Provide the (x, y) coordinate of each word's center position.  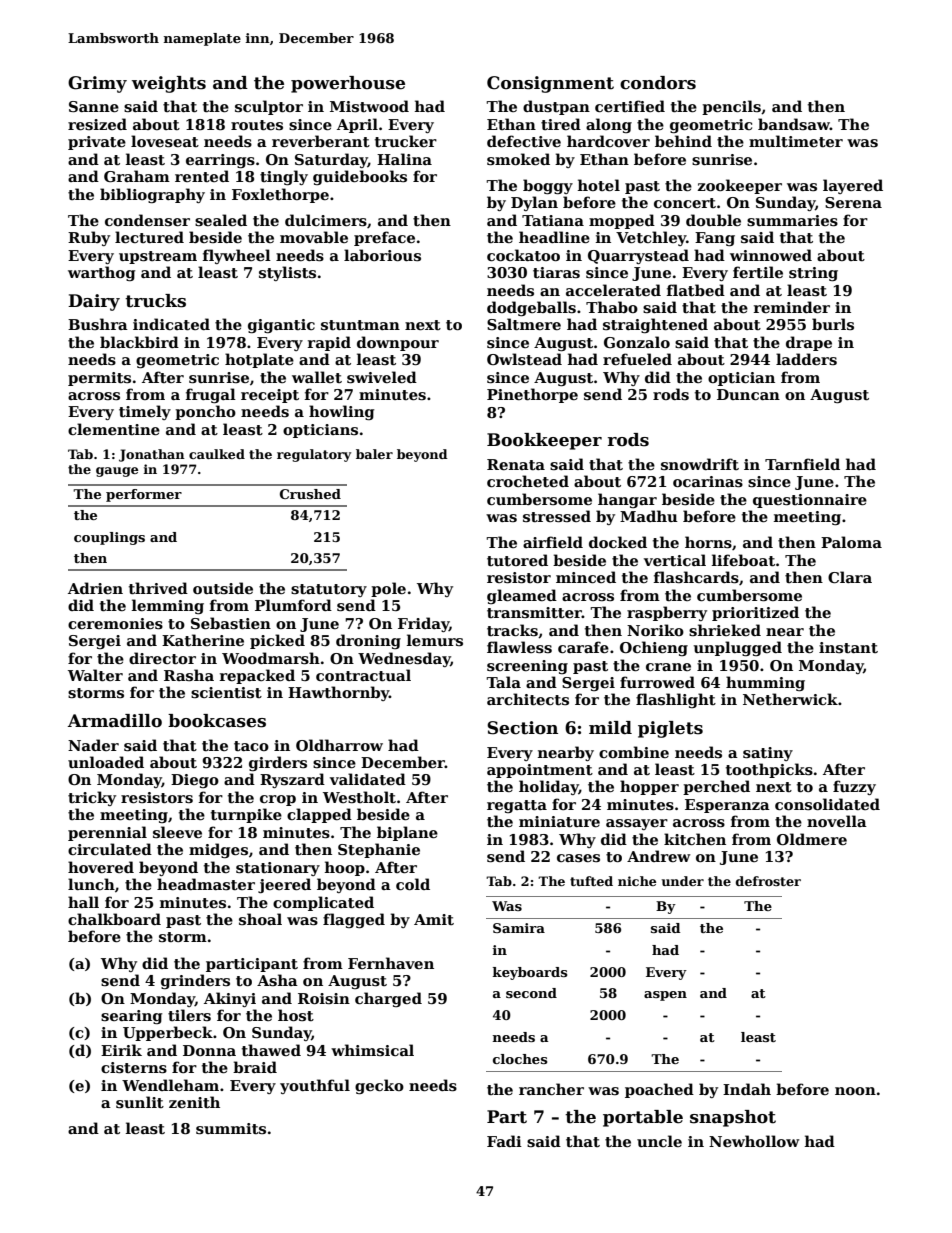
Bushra (98, 324)
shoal (260, 919)
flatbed (696, 290)
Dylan (534, 203)
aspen (665, 996)
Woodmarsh (271, 658)
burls (833, 324)
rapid (329, 343)
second (531, 993)
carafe (583, 647)
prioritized (755, 613)
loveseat (165, 141)
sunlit (140, 1102)
